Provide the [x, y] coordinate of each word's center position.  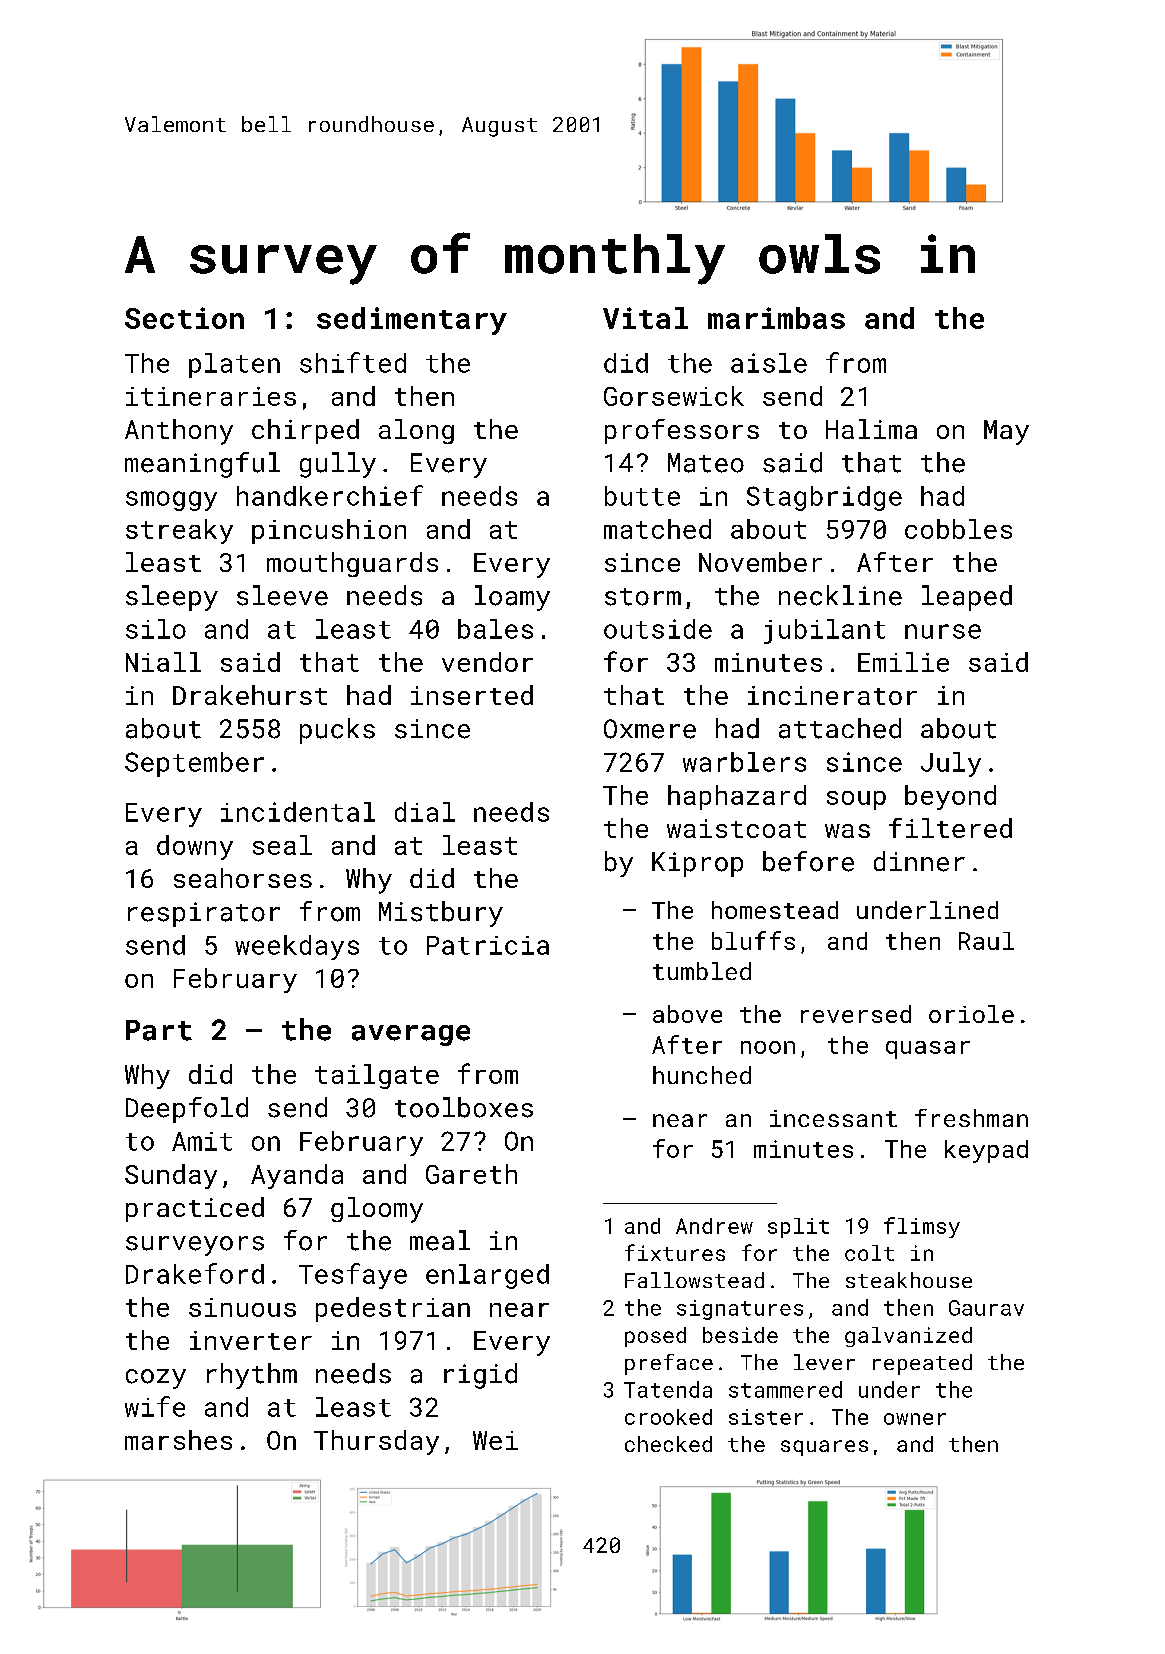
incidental [298, 812]
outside [658, 629]
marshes [178, 1440]
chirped [305, 431]
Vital [645, 318]
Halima [871, 429]
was [847, 831]
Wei [495, 1440]
